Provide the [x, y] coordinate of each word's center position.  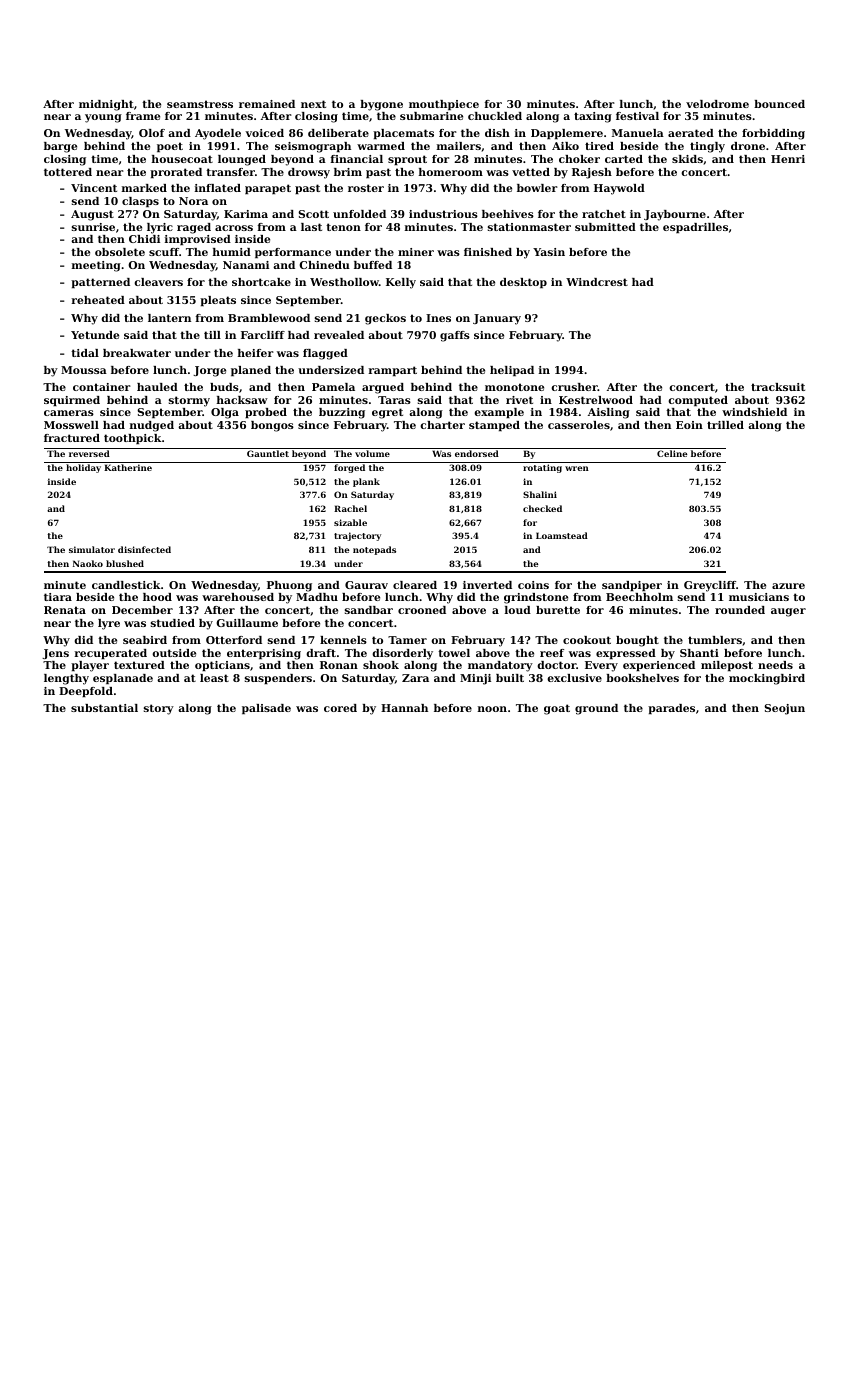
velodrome [717, 104]
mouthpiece [444, 105]
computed [698, 401]
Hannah [404, 708]
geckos [385, 319]
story [159, 709]
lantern [169, 318]
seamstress [200, 104]
